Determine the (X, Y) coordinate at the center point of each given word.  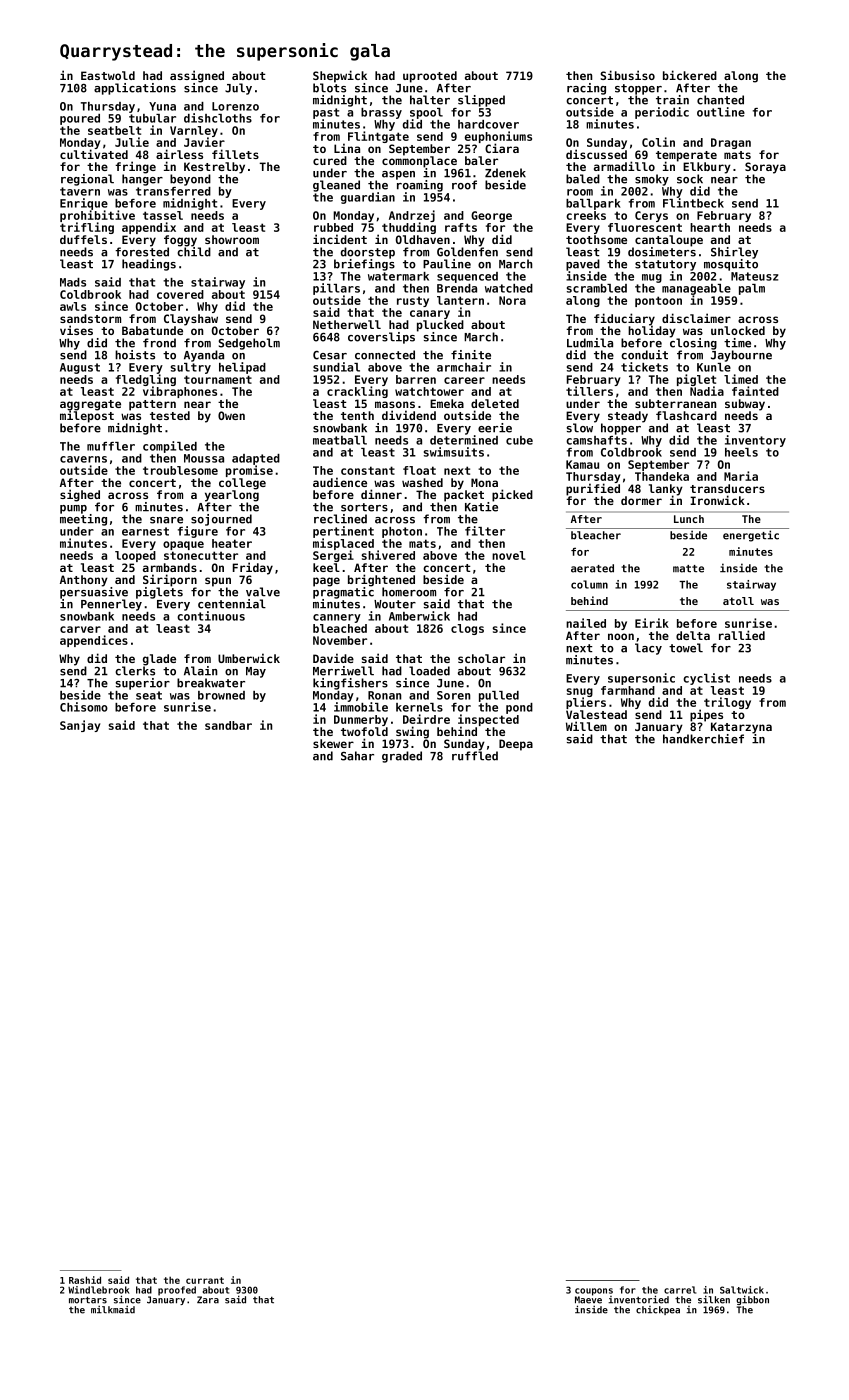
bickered (690, 75)
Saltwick (742, 1290)
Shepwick (340, 76)
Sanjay (80, 726)
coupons (594, 1292)
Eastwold (108, 75)
